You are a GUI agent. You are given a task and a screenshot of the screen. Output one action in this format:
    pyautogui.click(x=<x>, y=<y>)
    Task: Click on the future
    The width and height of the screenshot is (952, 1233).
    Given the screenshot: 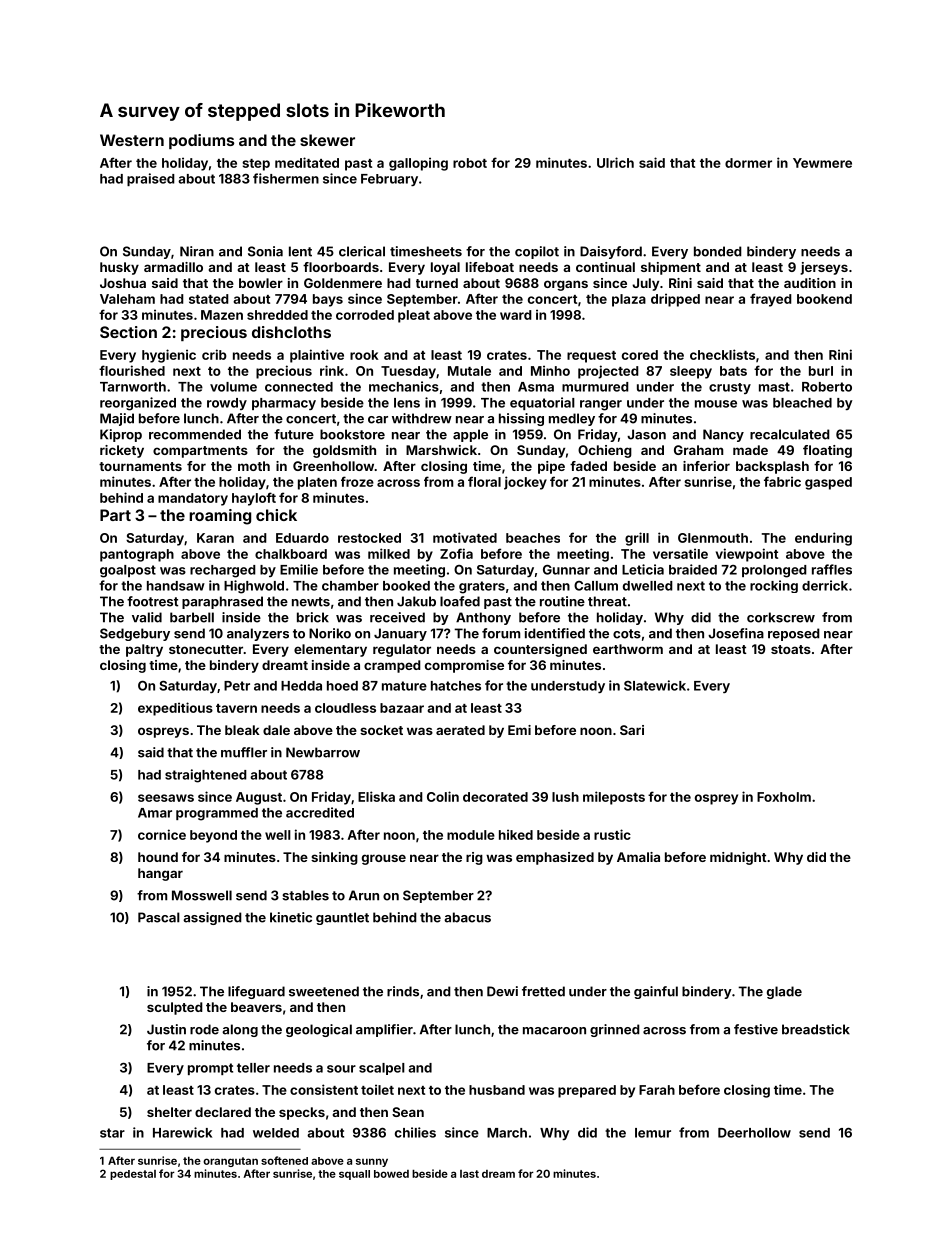 What is the action you would take?
    pyautogui.click(x=294, y=434)
